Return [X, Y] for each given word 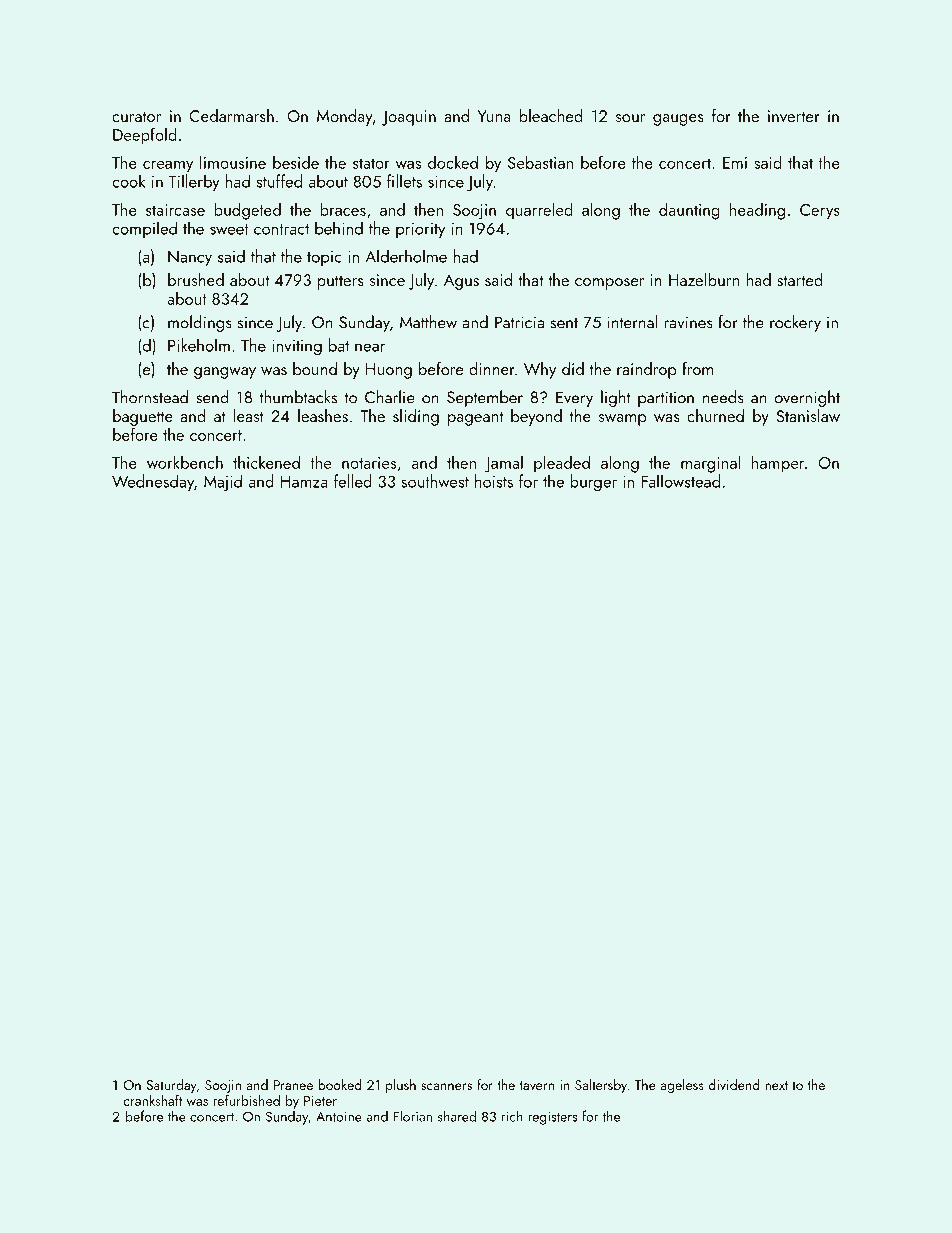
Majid [223, 482]
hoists [494, 481]
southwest [435, 481]
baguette [143, 417]
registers [552, 1118]
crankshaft [152, 1100]
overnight [807, 398]
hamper [778, 464]
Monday [345, 117]
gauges [678, 120]
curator [136, 116]
